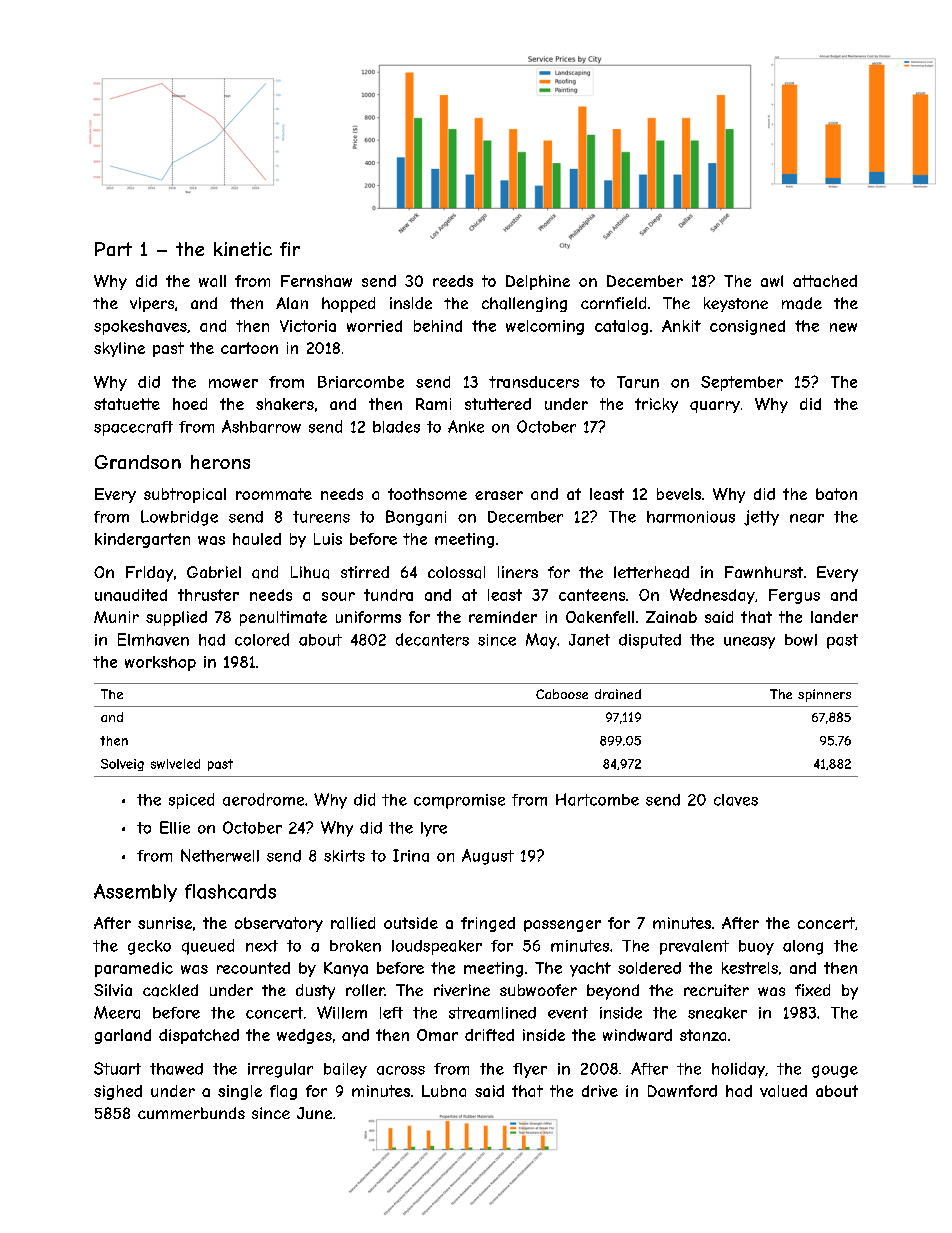 Image resolution: width=952 pixels, height=1233 pixels. Describe the element at coordinates (772, 281) in the image. I see `awl` at that location.
